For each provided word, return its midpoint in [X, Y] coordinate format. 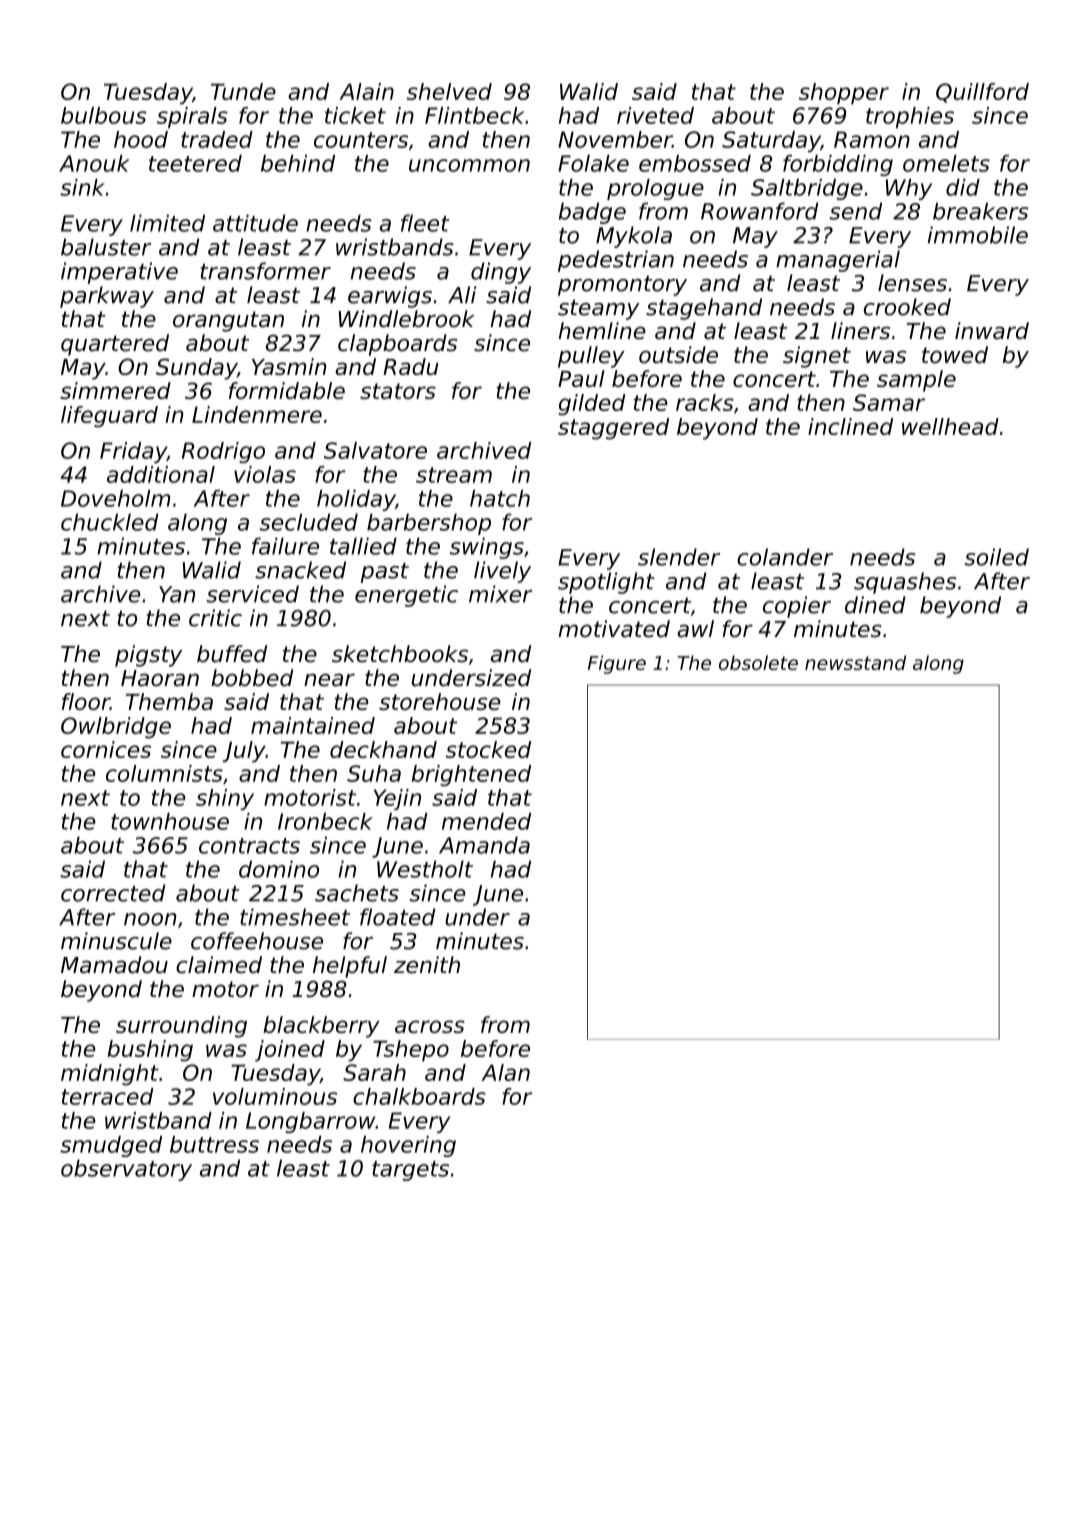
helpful [350, 967]
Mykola [634, 237]
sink [82, 187]
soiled [996, 557]
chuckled [109, 522]
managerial [838, 261]
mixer [500, 594]
